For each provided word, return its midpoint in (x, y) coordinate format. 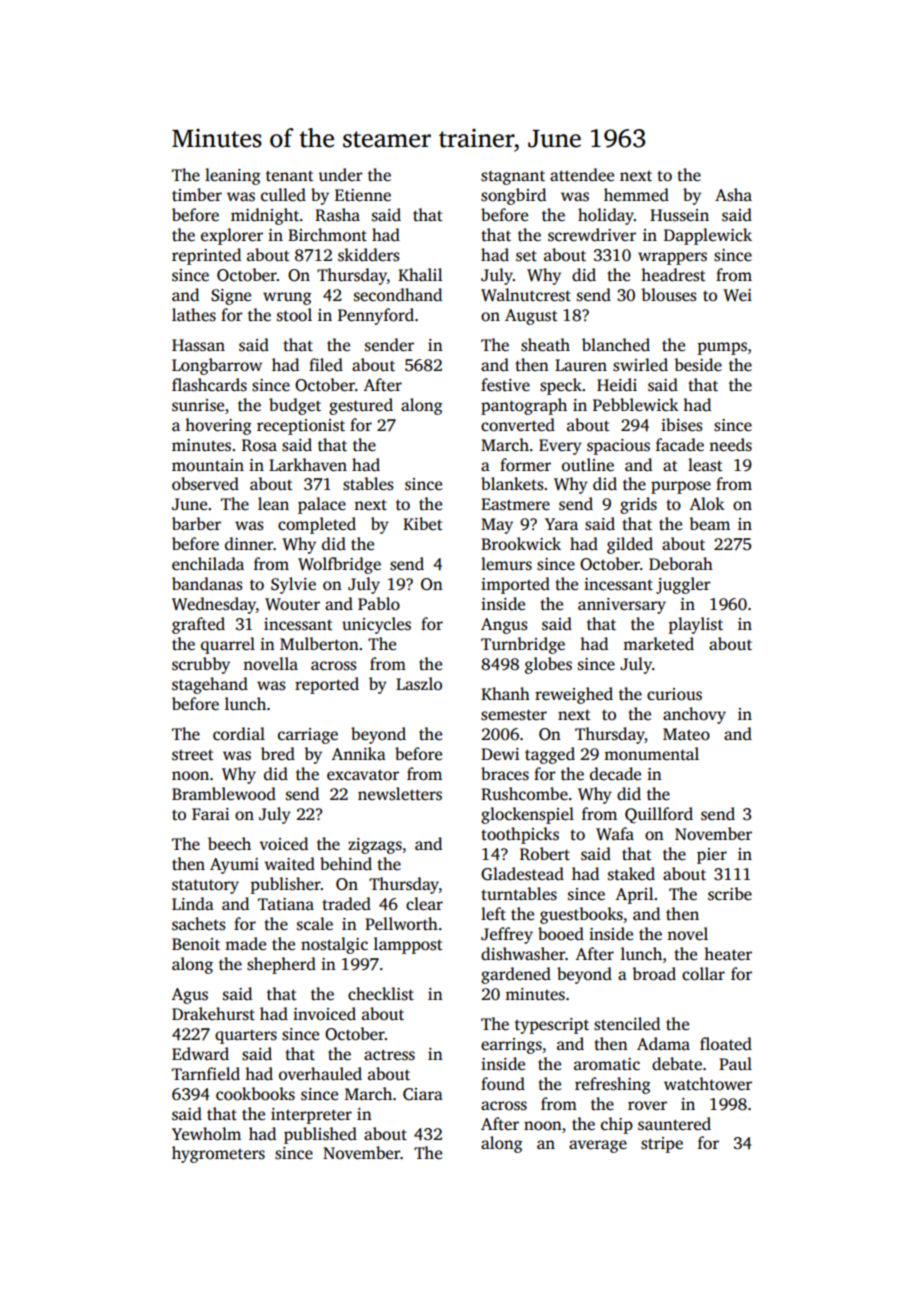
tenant (290, 175)
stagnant (513, 177)
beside (698, 365)
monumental (651, 754)
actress (389, 1055)
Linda (193, 903)
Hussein (679, 215)
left (493, 914)
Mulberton (319, 644)
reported (327, 685)
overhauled (320, 1074)
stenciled (627, 1024)
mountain (208, 465)
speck (561, 386)
